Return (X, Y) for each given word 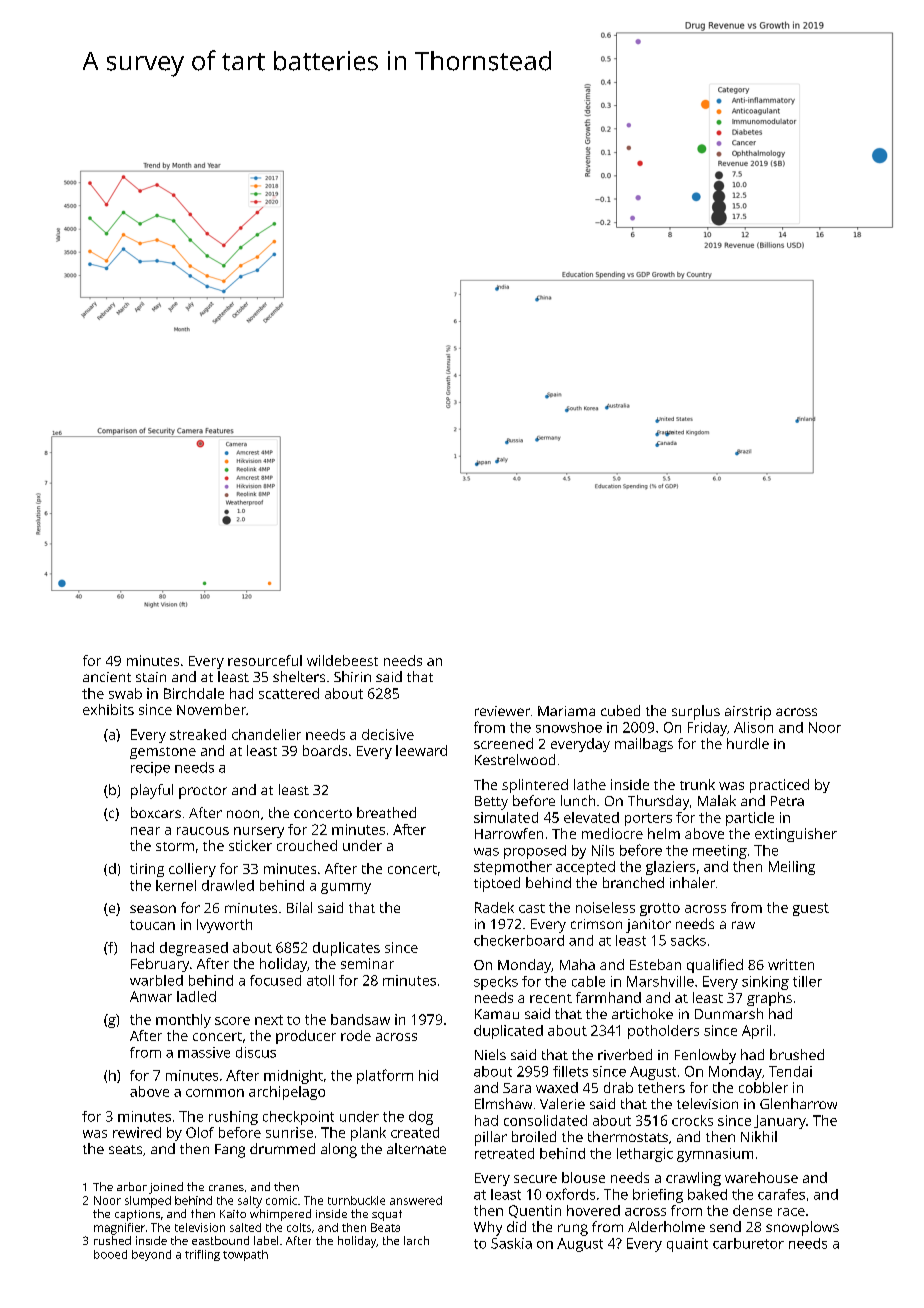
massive (204, 1052)
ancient (107, 677)
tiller (807, 981)
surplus (696, 712)
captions (137, 1215)
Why (488, 1228)
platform (385, 1076)
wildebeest (342, 660)
